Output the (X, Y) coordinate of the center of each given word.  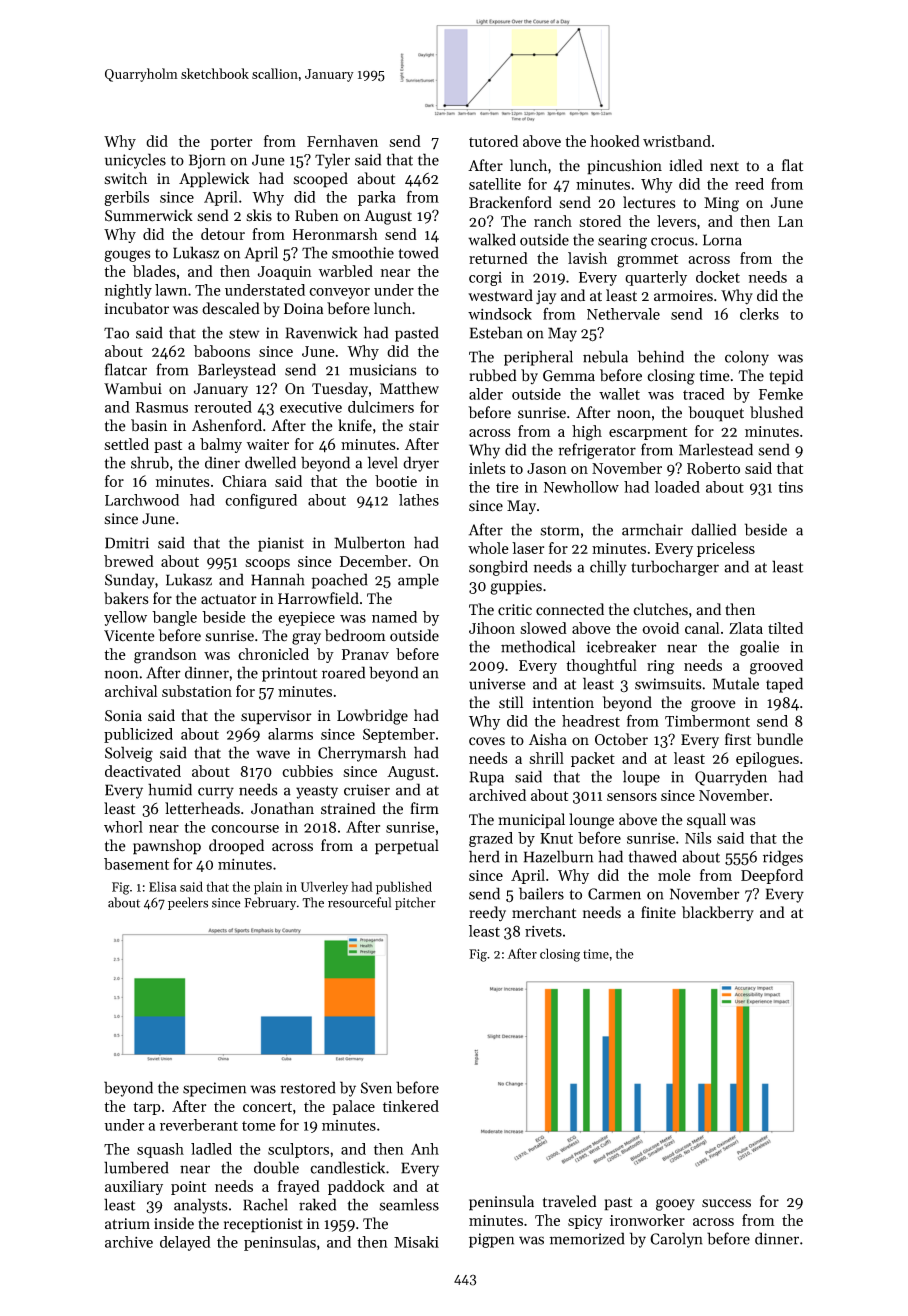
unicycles (135, 161)
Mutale (736, 683)
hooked (615, 141)
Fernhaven (342, 141)
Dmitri (127, 543)
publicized (138, 735)
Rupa (486, 778)
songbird (498, 568)
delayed (185, 1243)
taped (784, 685)
